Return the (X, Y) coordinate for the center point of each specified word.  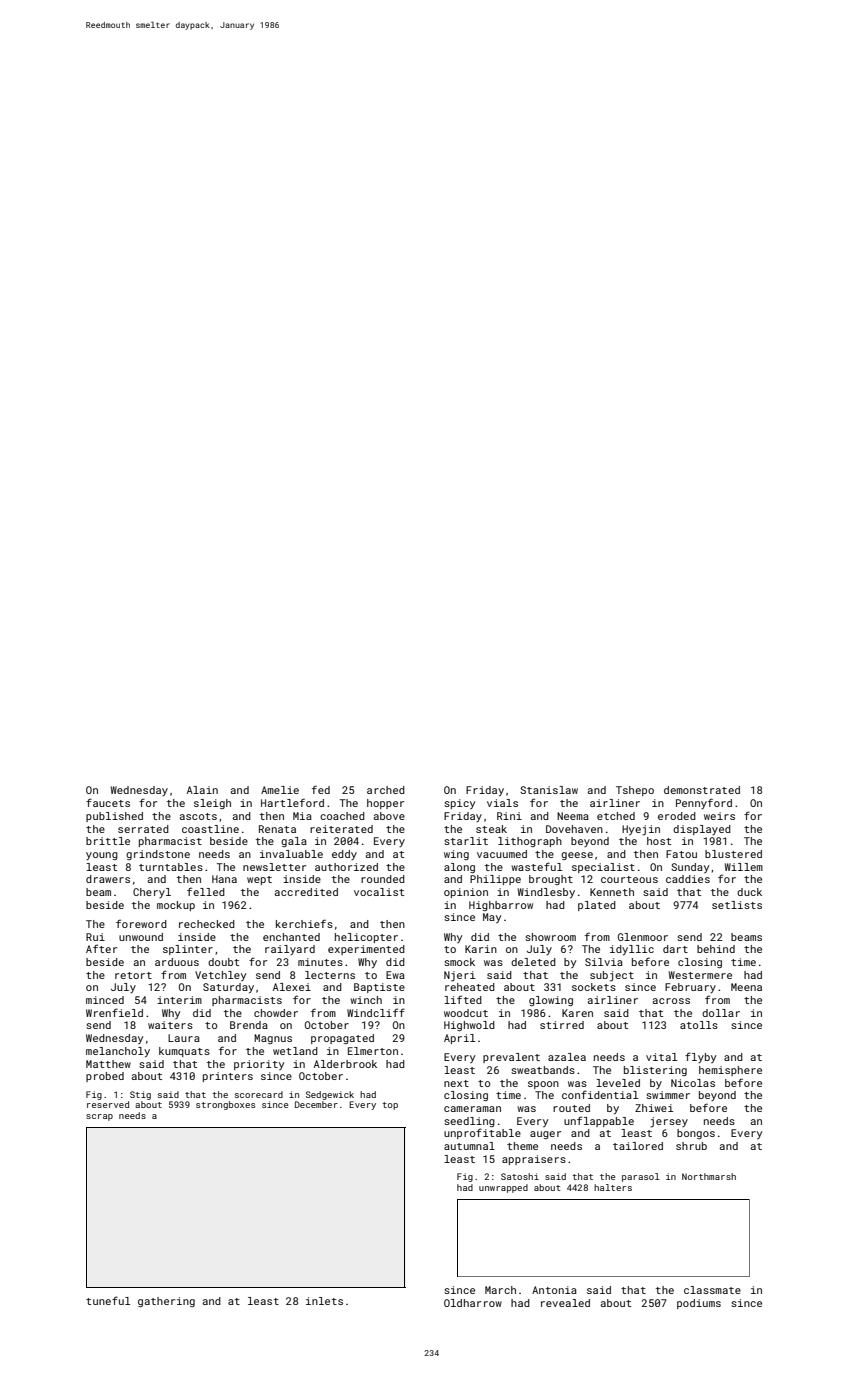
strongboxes (225, 1105)
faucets (108, 802)
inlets (324, 1301)
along (459, 868)
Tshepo (635, 791)
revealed (565, 1303)
